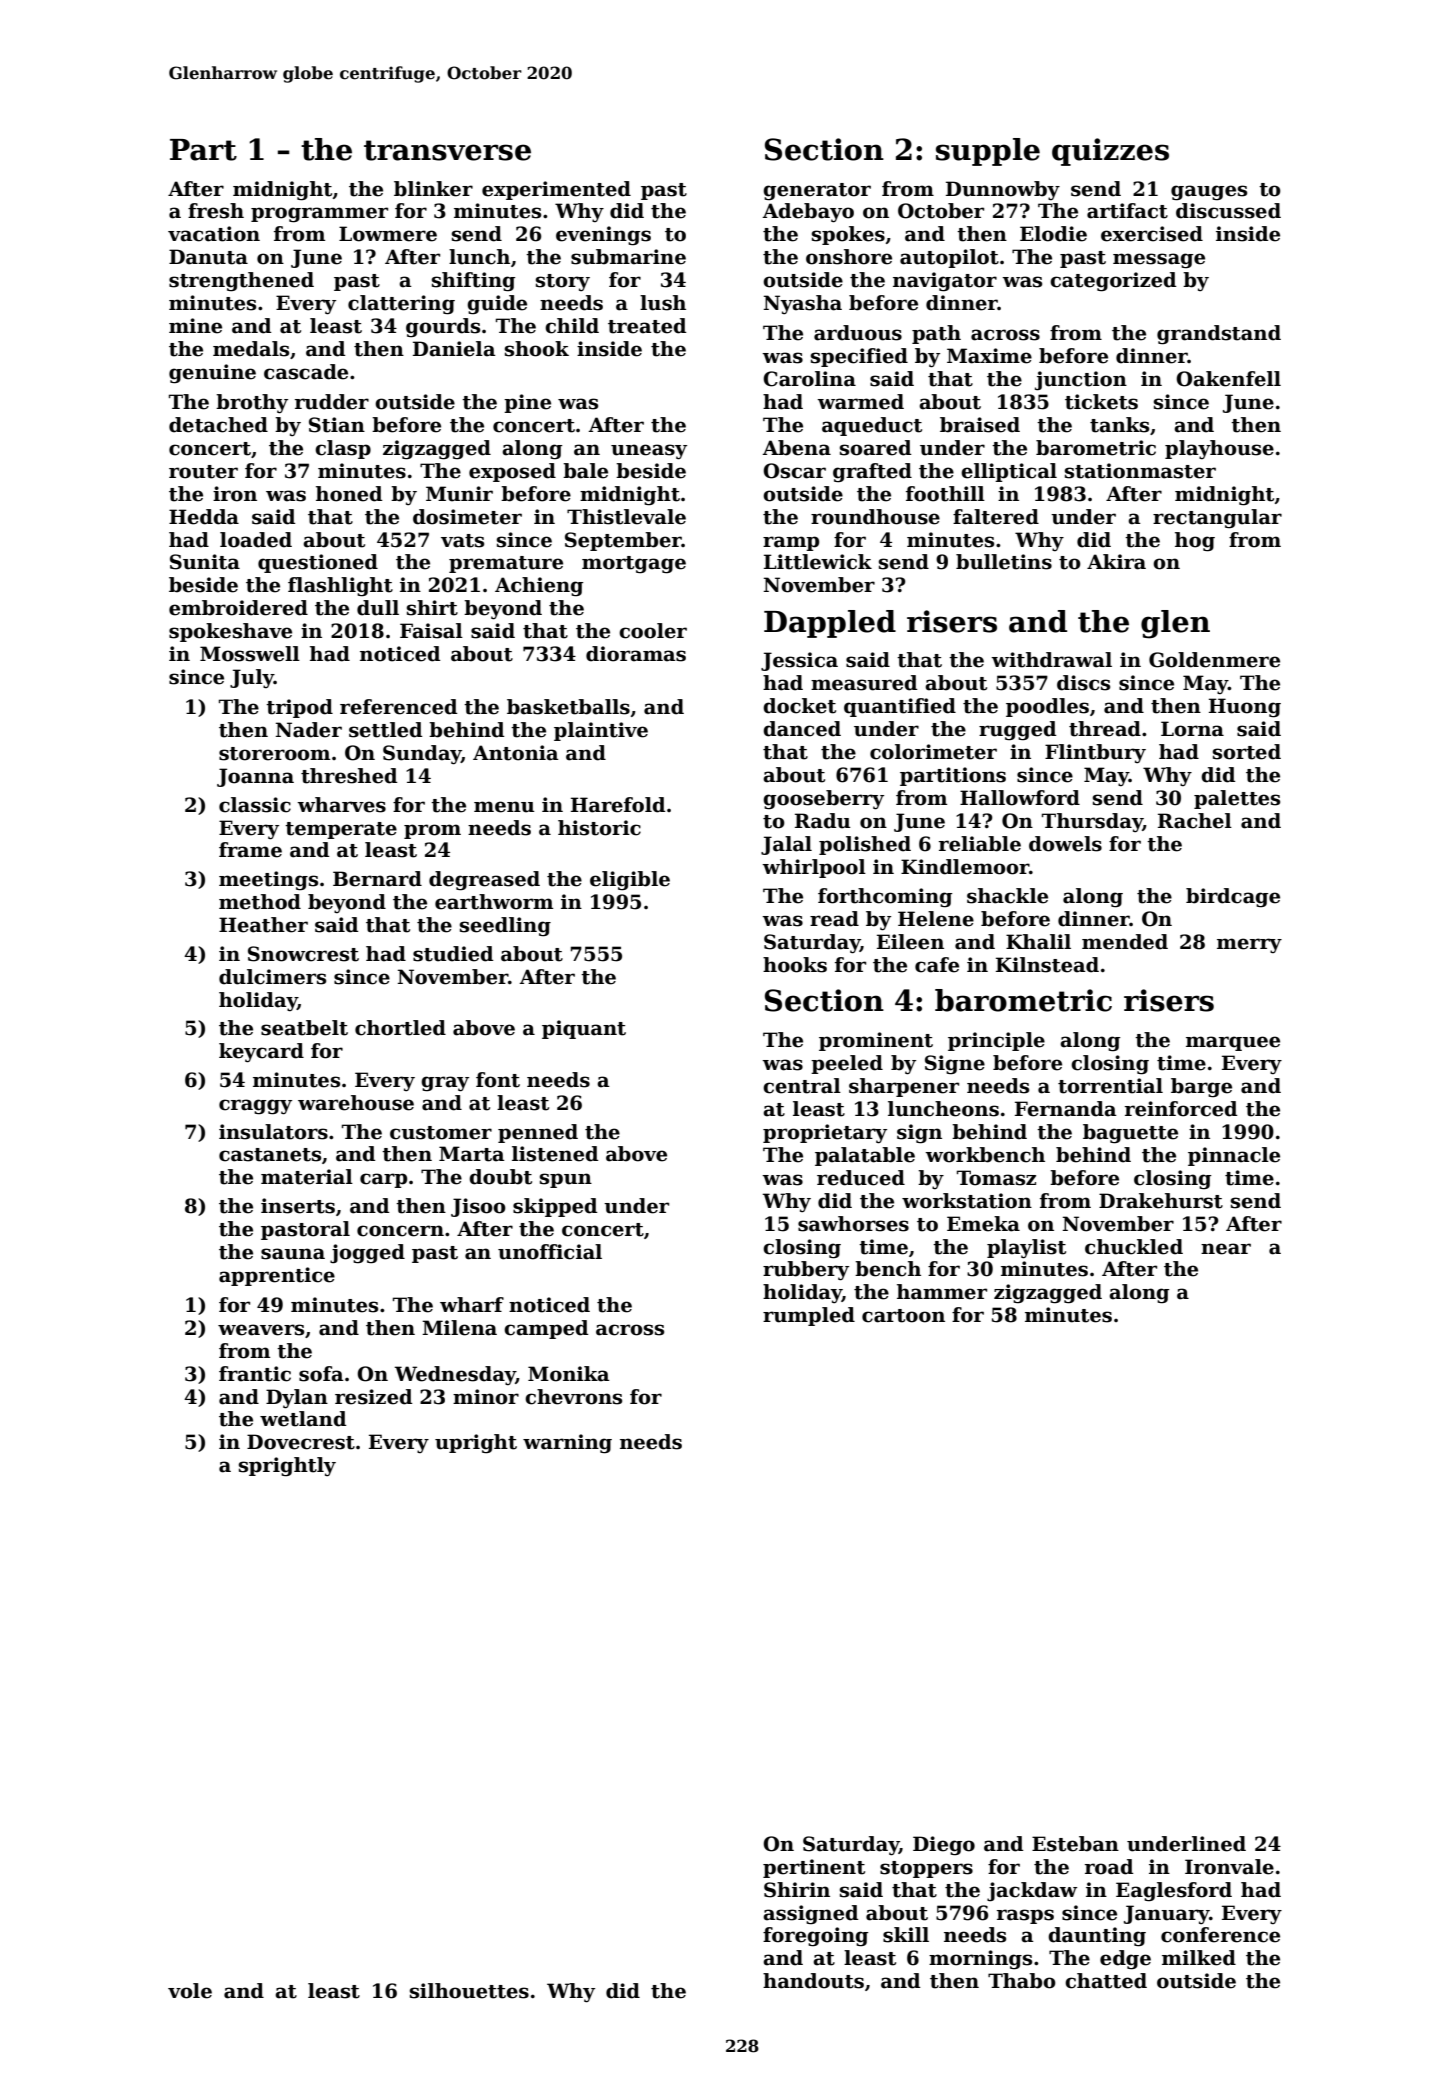 This page has width=1450, height=2100. Describe the element at coordinates (1106, 1981) in the page. I see `chatted` at that location.
